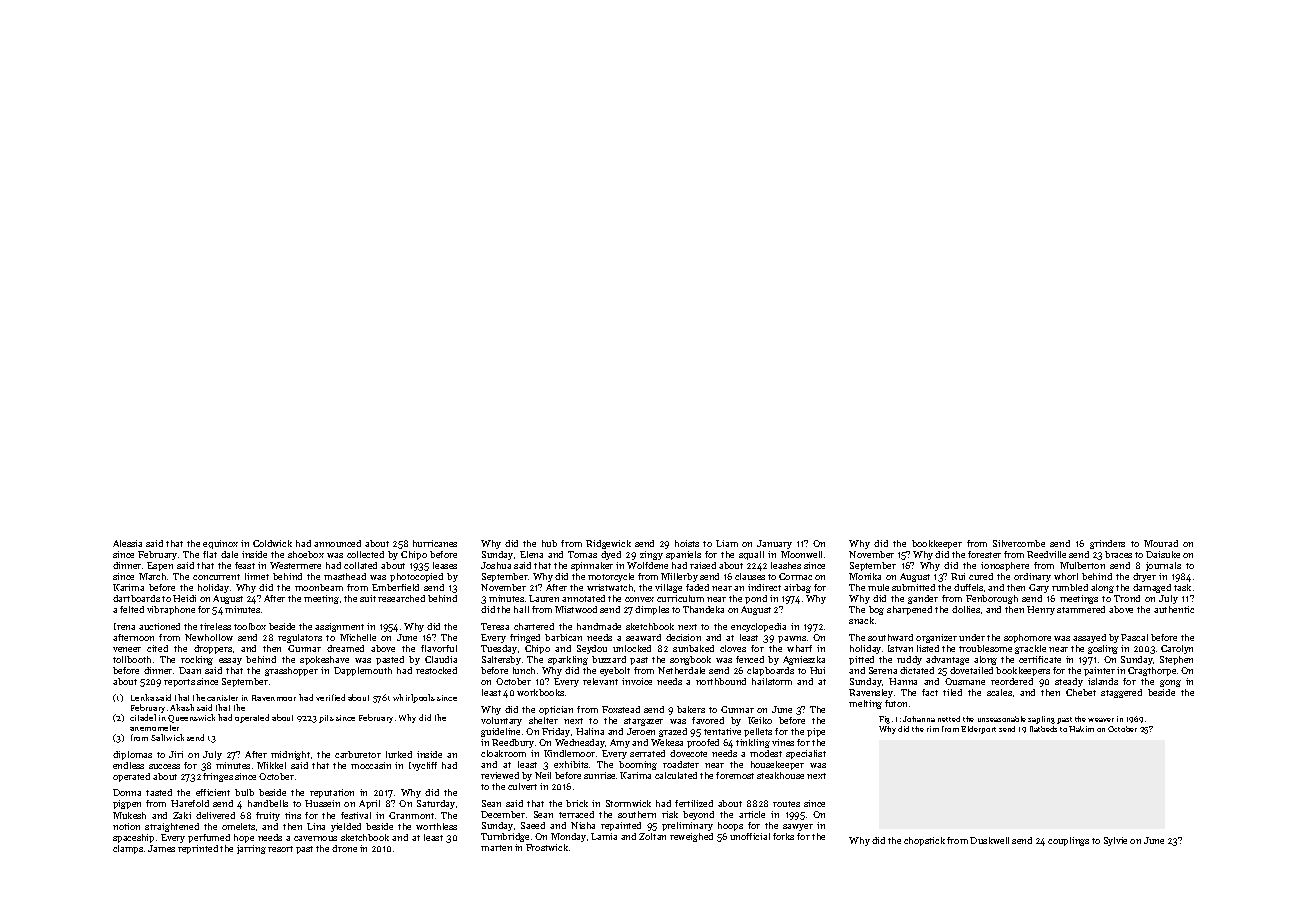 The image size is (1308, 924). What do you see at coordinates (547, 847) in the document?
I see `Frostwick` at bounding box center [547, 847].
